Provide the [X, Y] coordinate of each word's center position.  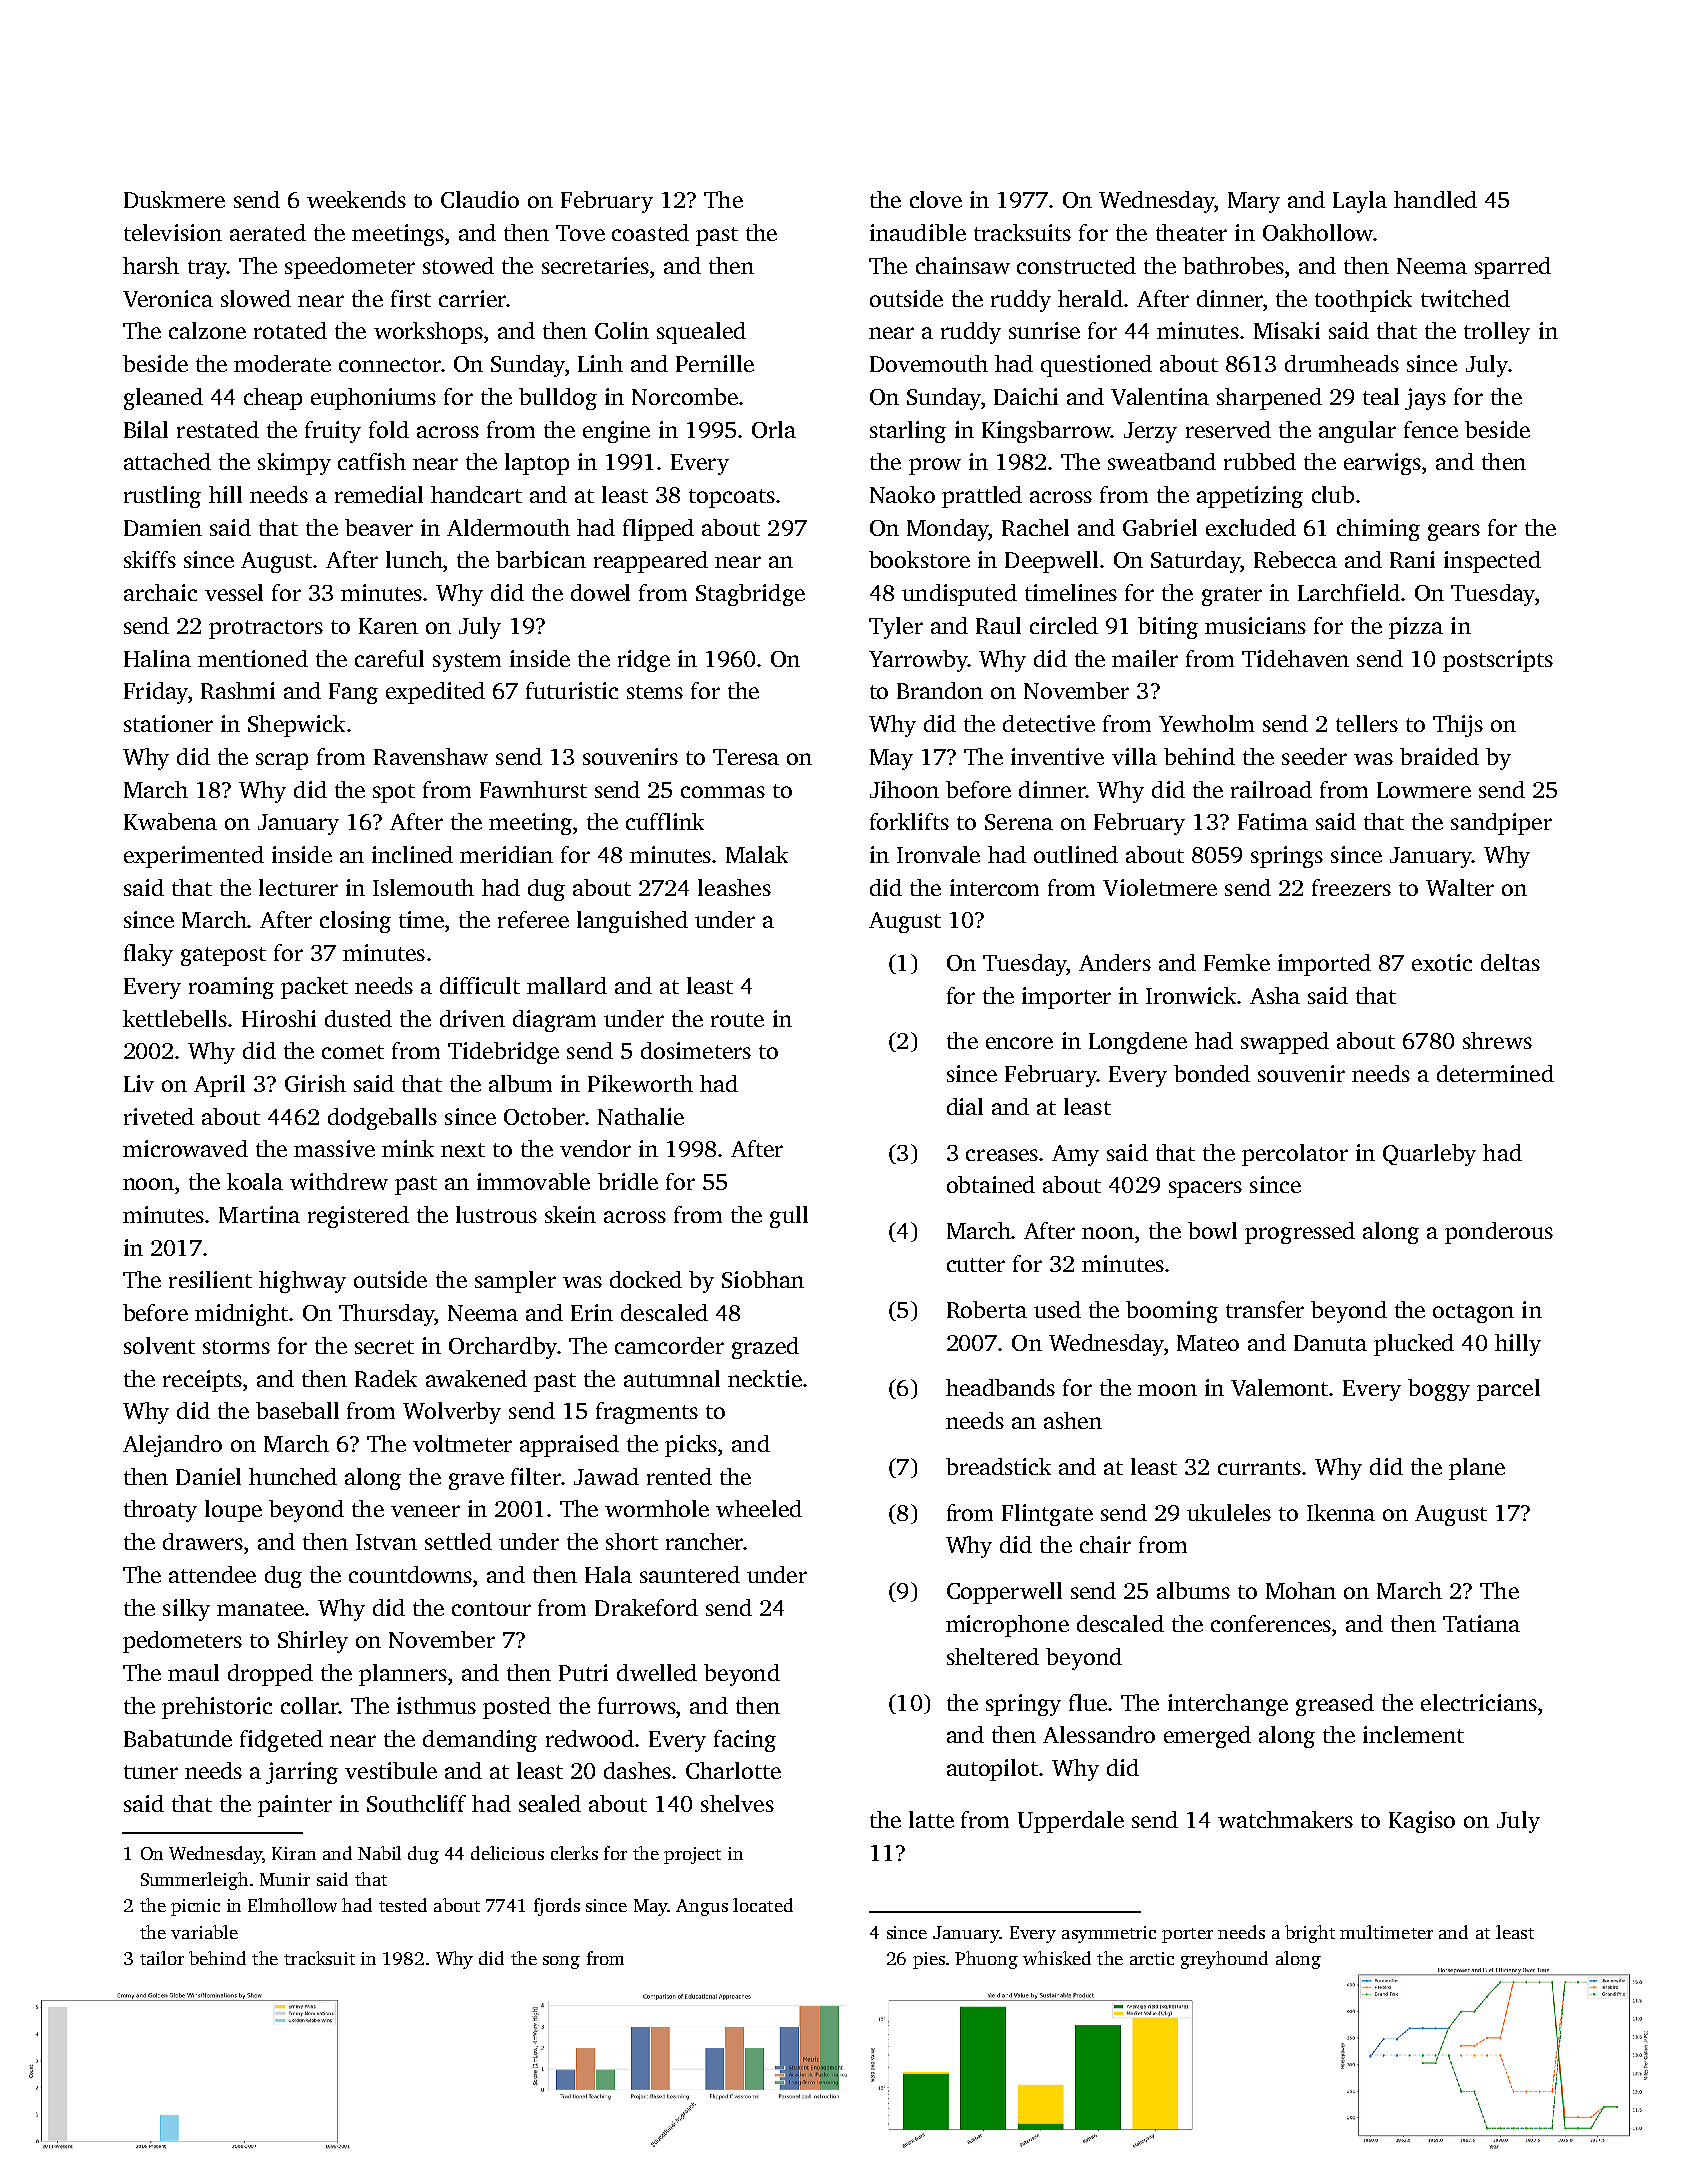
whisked [1057, 1958]
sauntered [690, 1574]
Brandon [940, 690]
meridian [506, 854]
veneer [425, 1511]
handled [1435, 199]
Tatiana [1481, 1623]
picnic [195, 1907]
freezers [1351, 887]
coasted [650, 232]
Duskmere [174, 199]
